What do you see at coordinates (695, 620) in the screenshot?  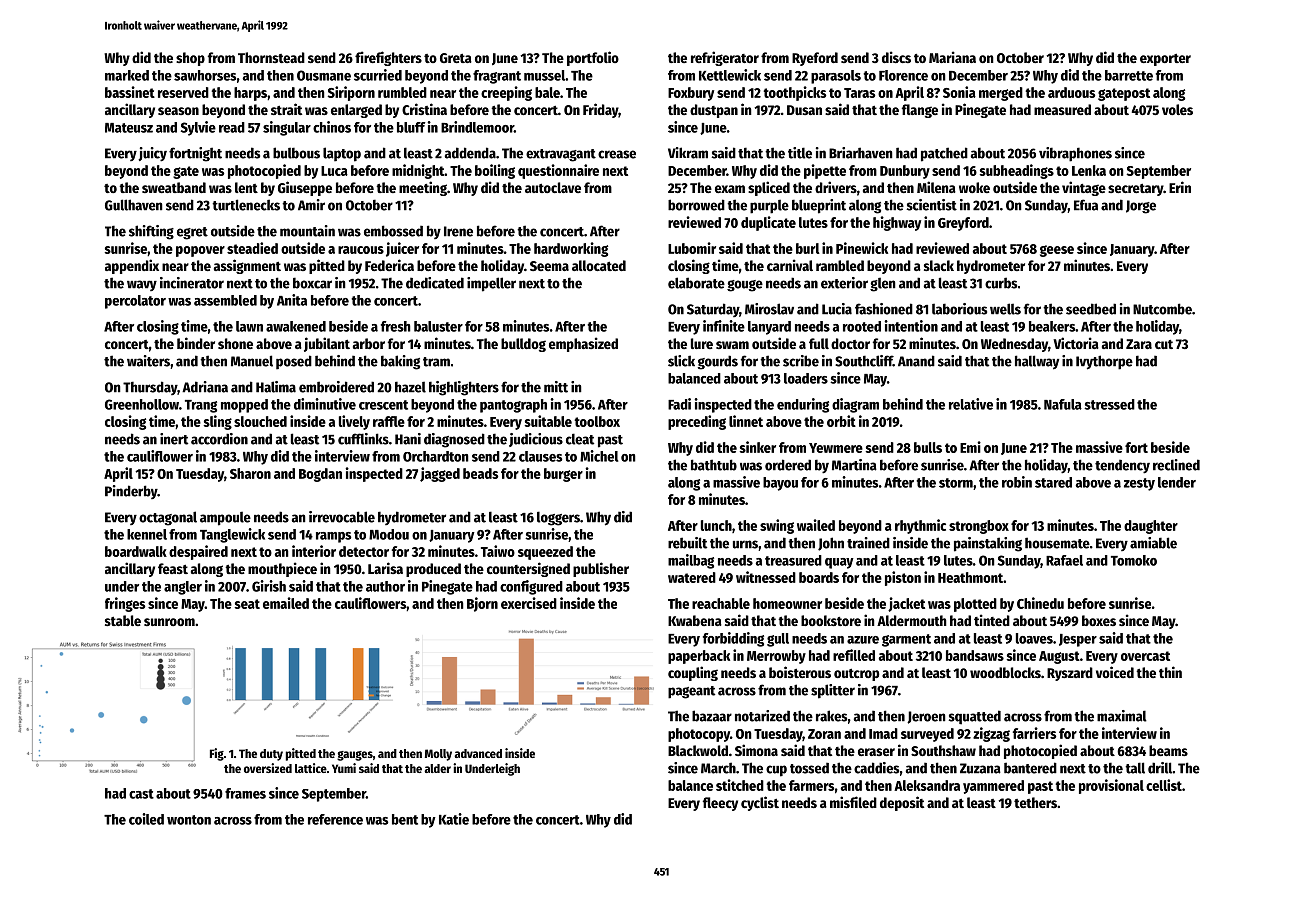 I see `Kwabena` at bounding box center [695, 620].
